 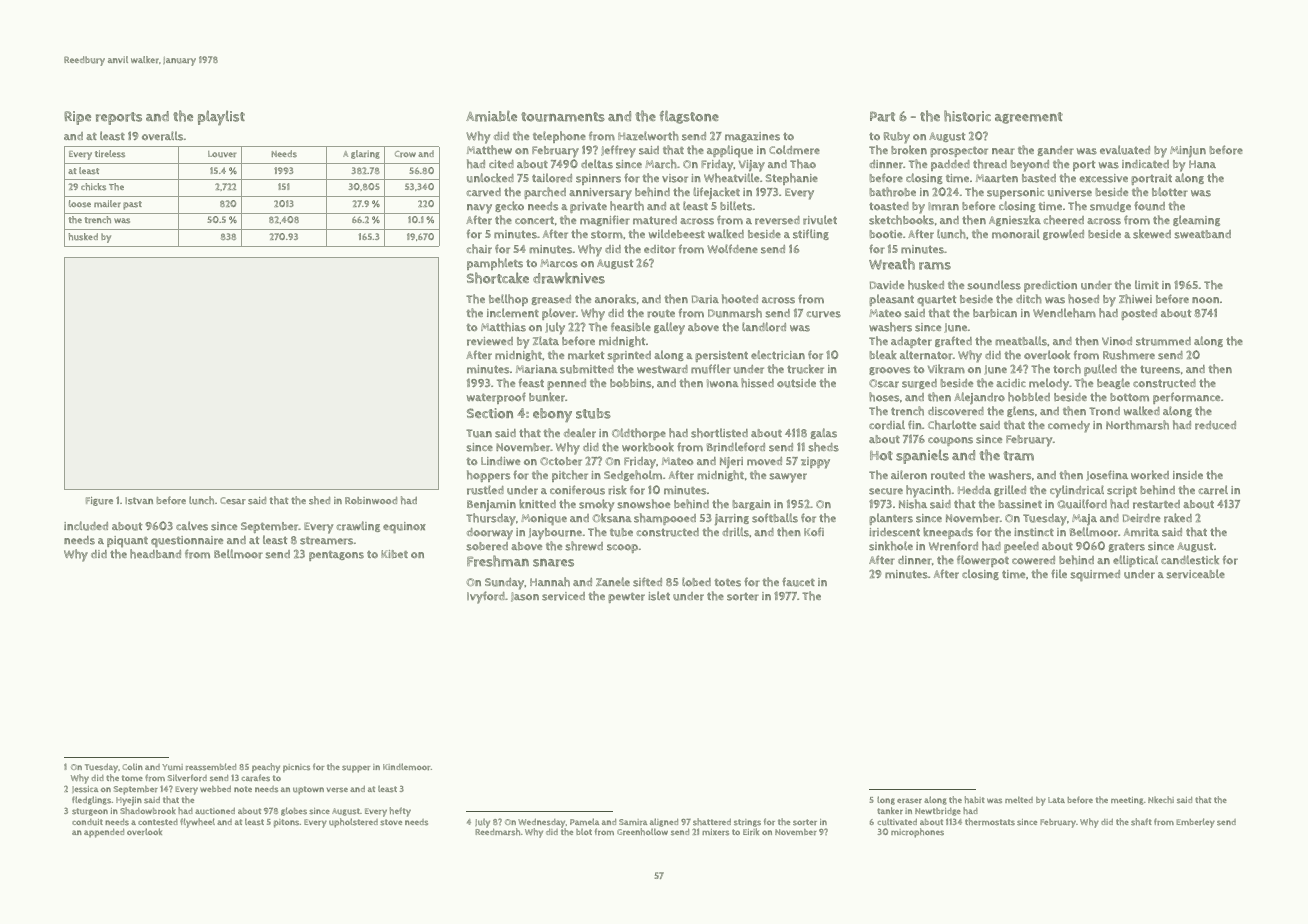 I want to click on Part, so click(x=882, y=116).
